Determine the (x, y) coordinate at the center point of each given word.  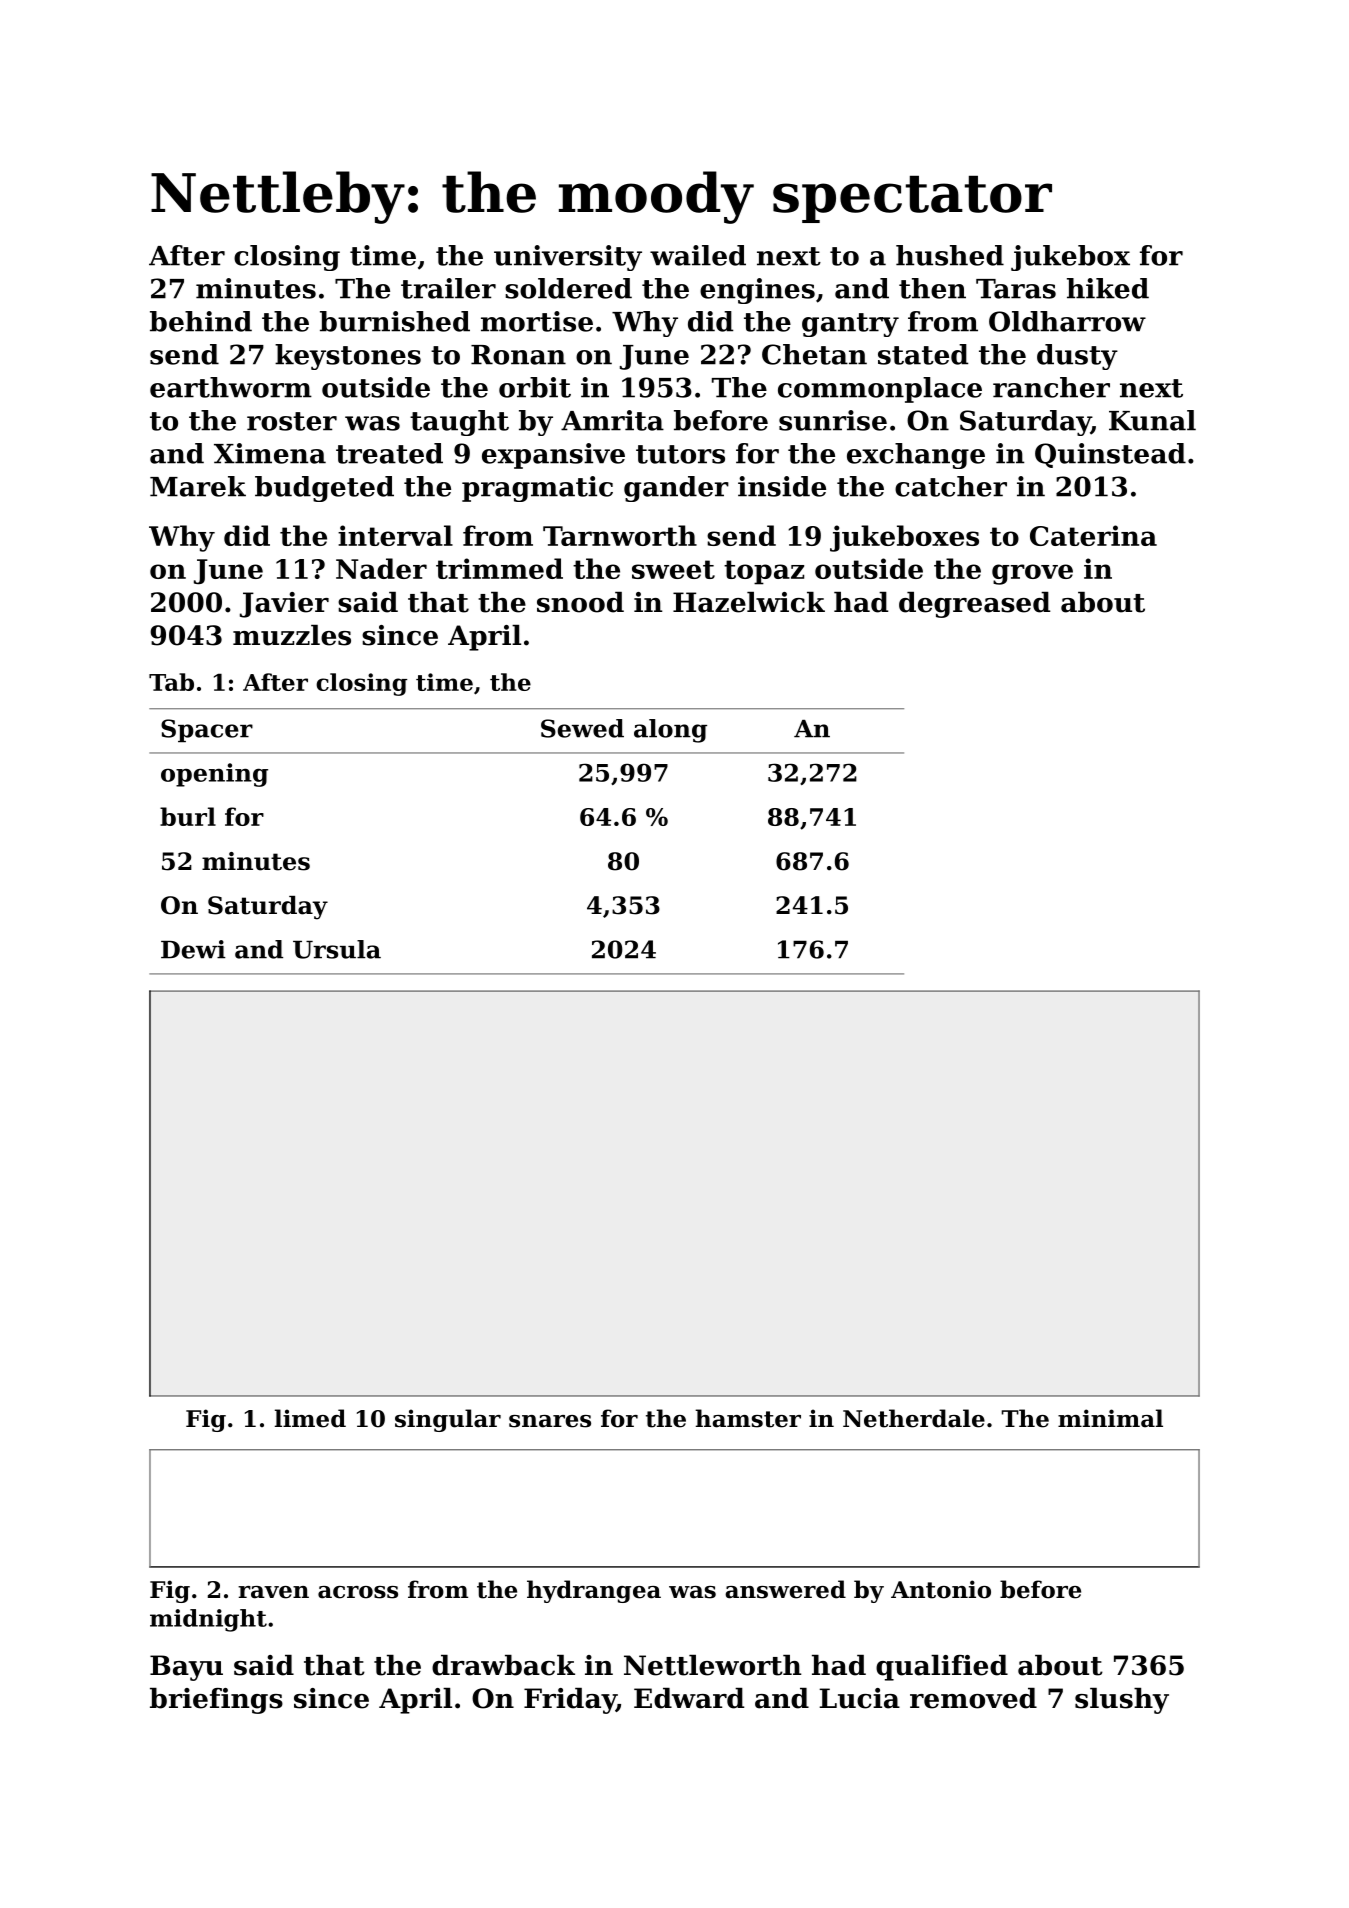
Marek (198, 486)
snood (580, 602)
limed (310, 1418)
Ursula (337, 949)
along (670, 731)
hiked (1108, 288)
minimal (1110, 1418)
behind (201, 321)
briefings (216, 1701)
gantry (850, 325)
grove (1032, 574)
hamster (748, 1418)
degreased (975, 605)
